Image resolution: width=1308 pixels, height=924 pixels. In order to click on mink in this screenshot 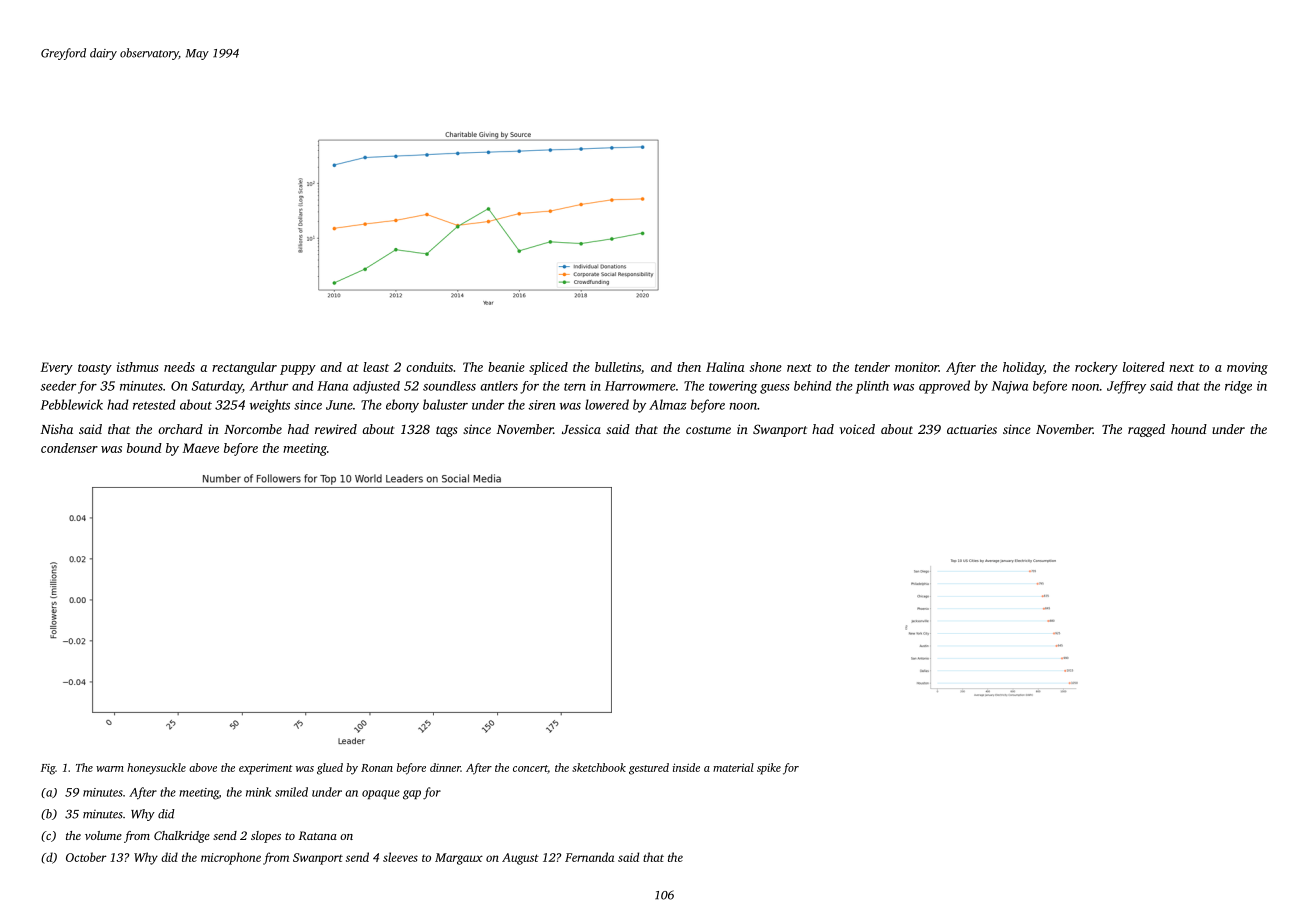, I will do `click(258, 792)`.
